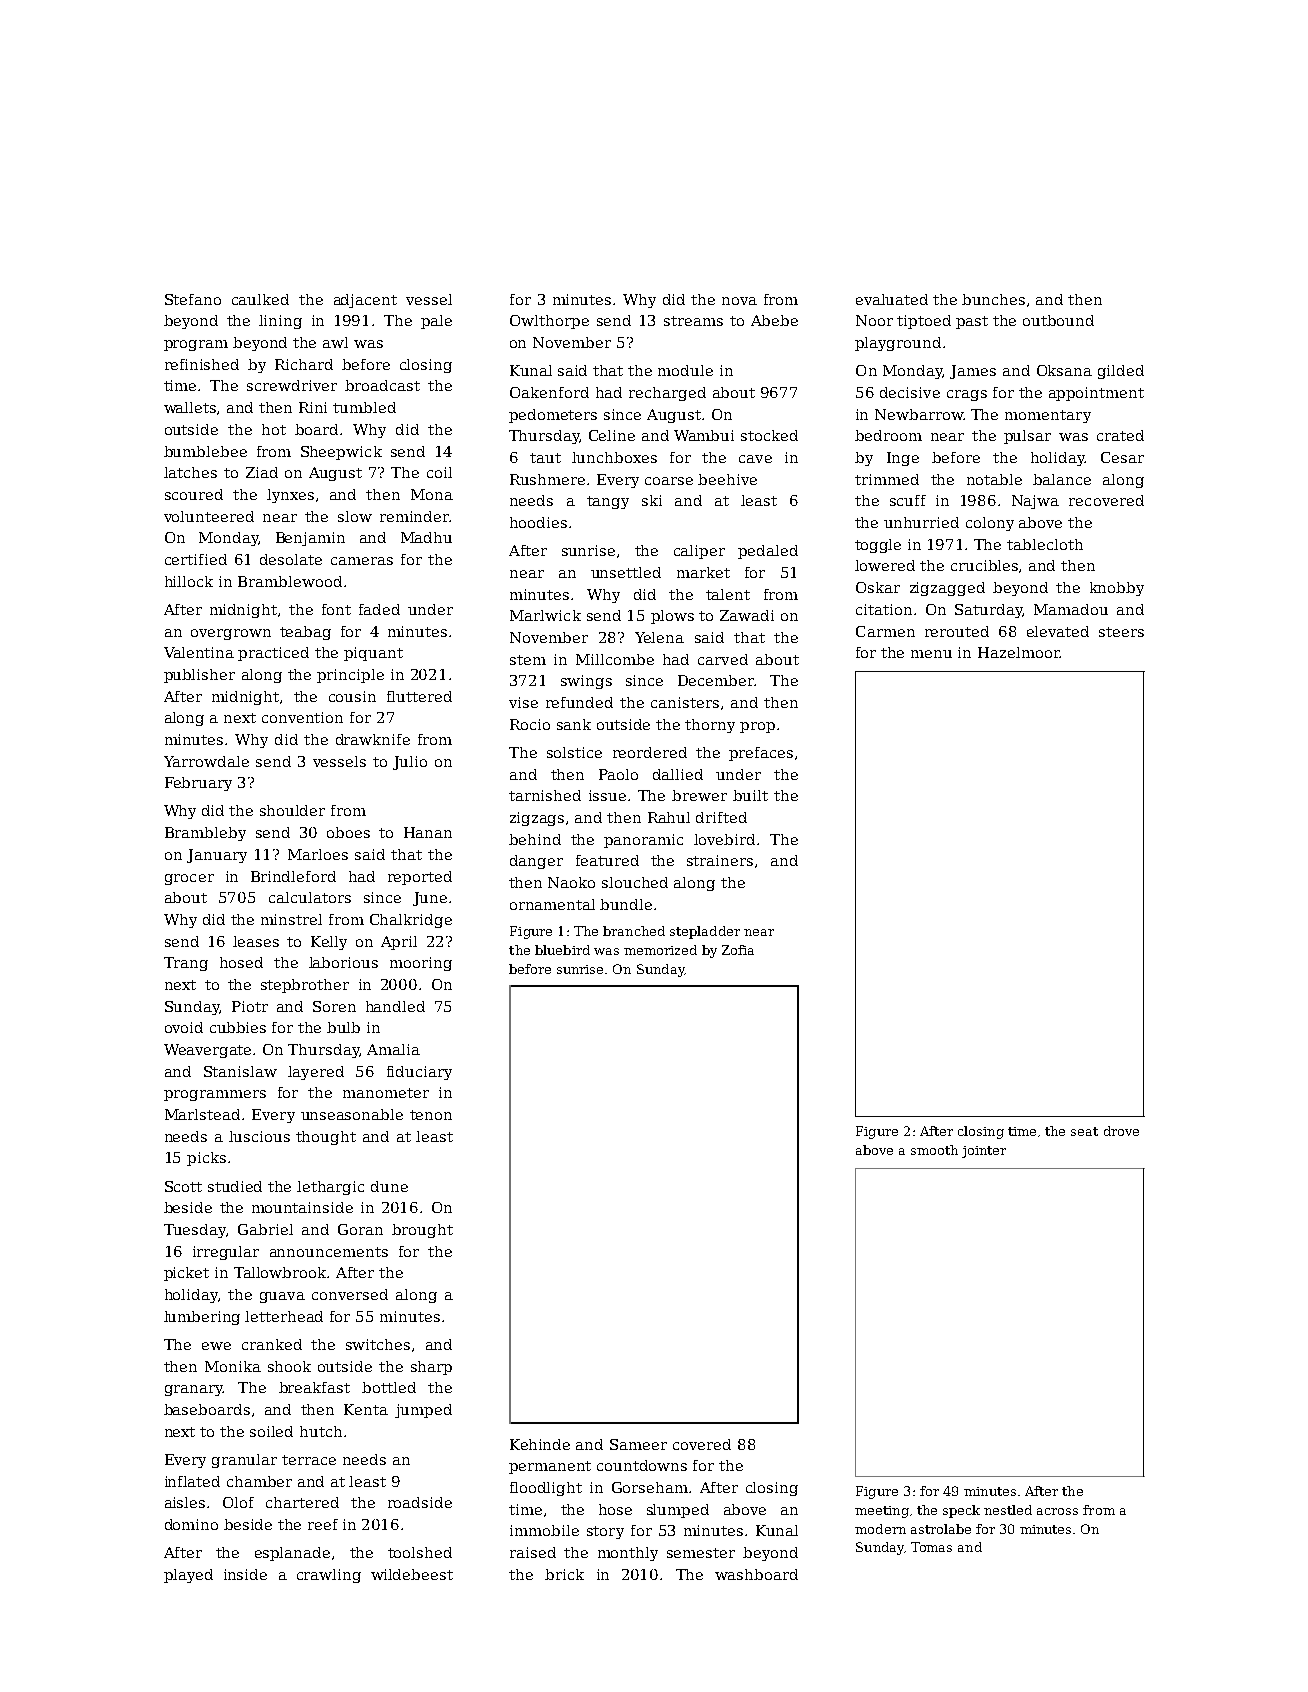 The width and height of the screenshot is (1308, 1692). Describe the element at coordinates (292, 385) in the screenshot. I see `screwdriver` at that location.
